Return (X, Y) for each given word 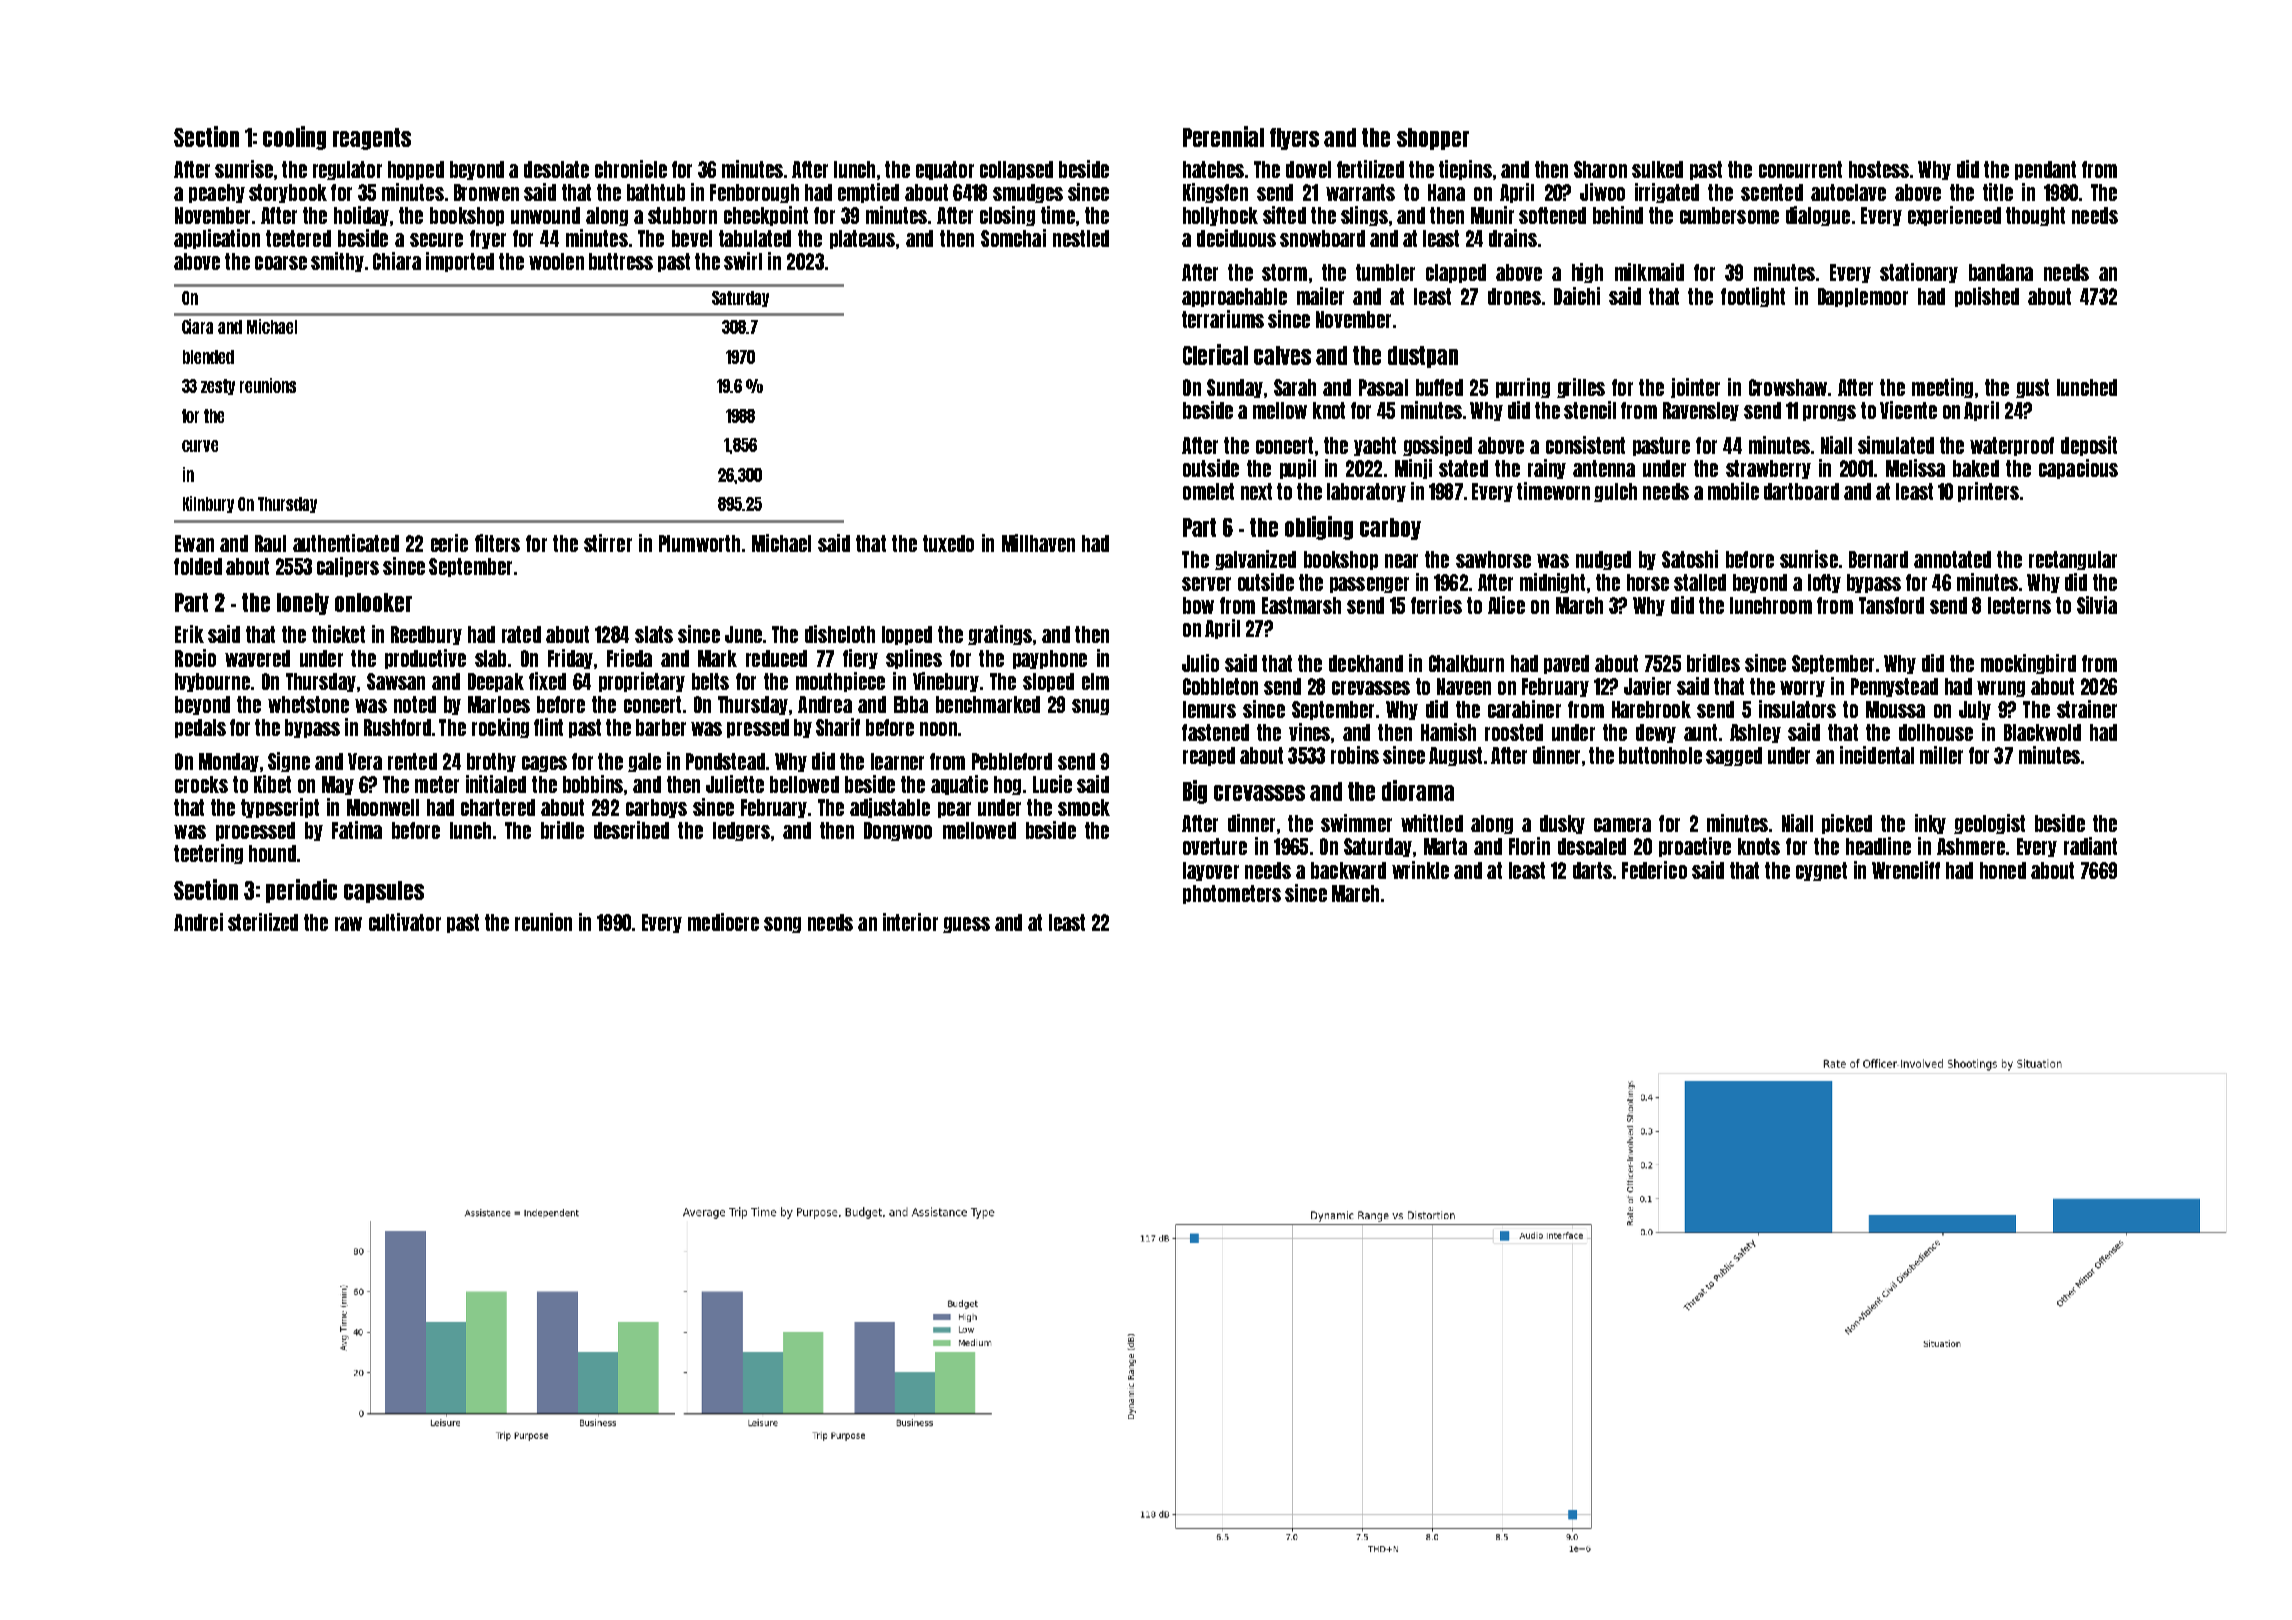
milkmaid (1649, 272)
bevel (692, 238)
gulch (1615, 492)
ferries (1436, 605)
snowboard (1322, 238)
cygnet (1821, 871)
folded (198, 566)
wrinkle (1420, 870)
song (782, 925)
